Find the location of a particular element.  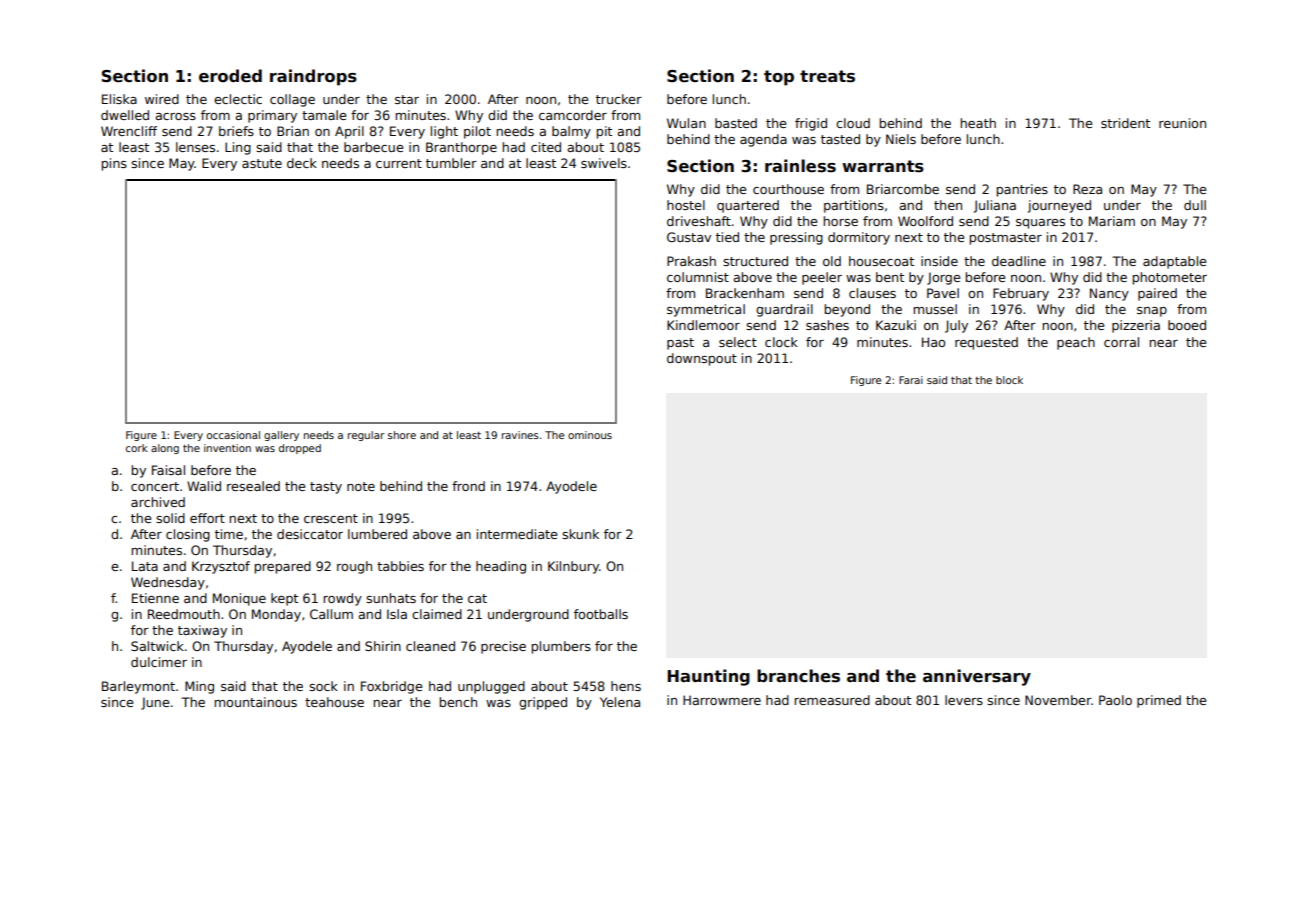

booed is located at coordinates (1187, 325).
